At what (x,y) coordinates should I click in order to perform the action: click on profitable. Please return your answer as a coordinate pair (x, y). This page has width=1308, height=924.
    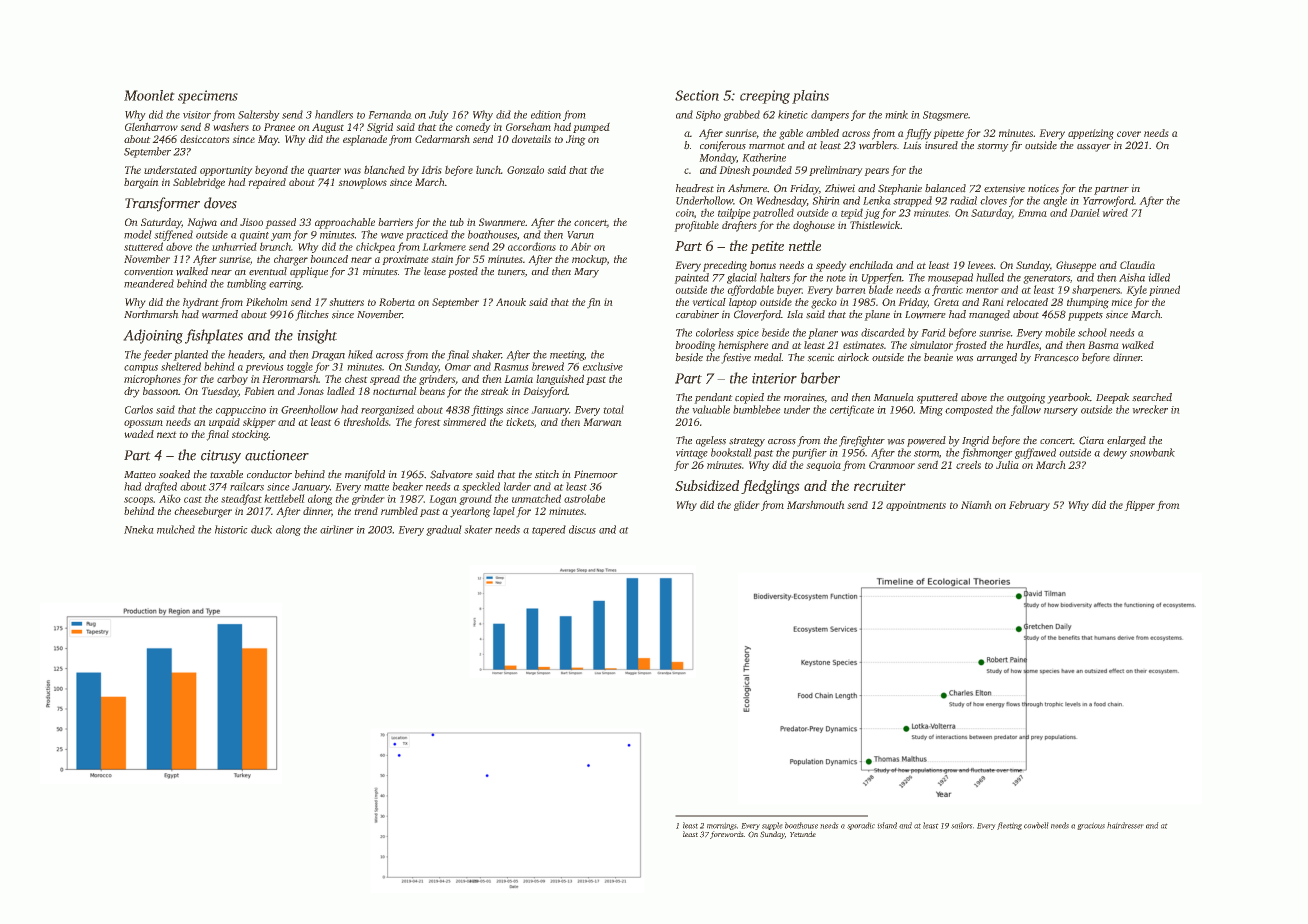
    Looking at the image, I should click on (696, 226).
